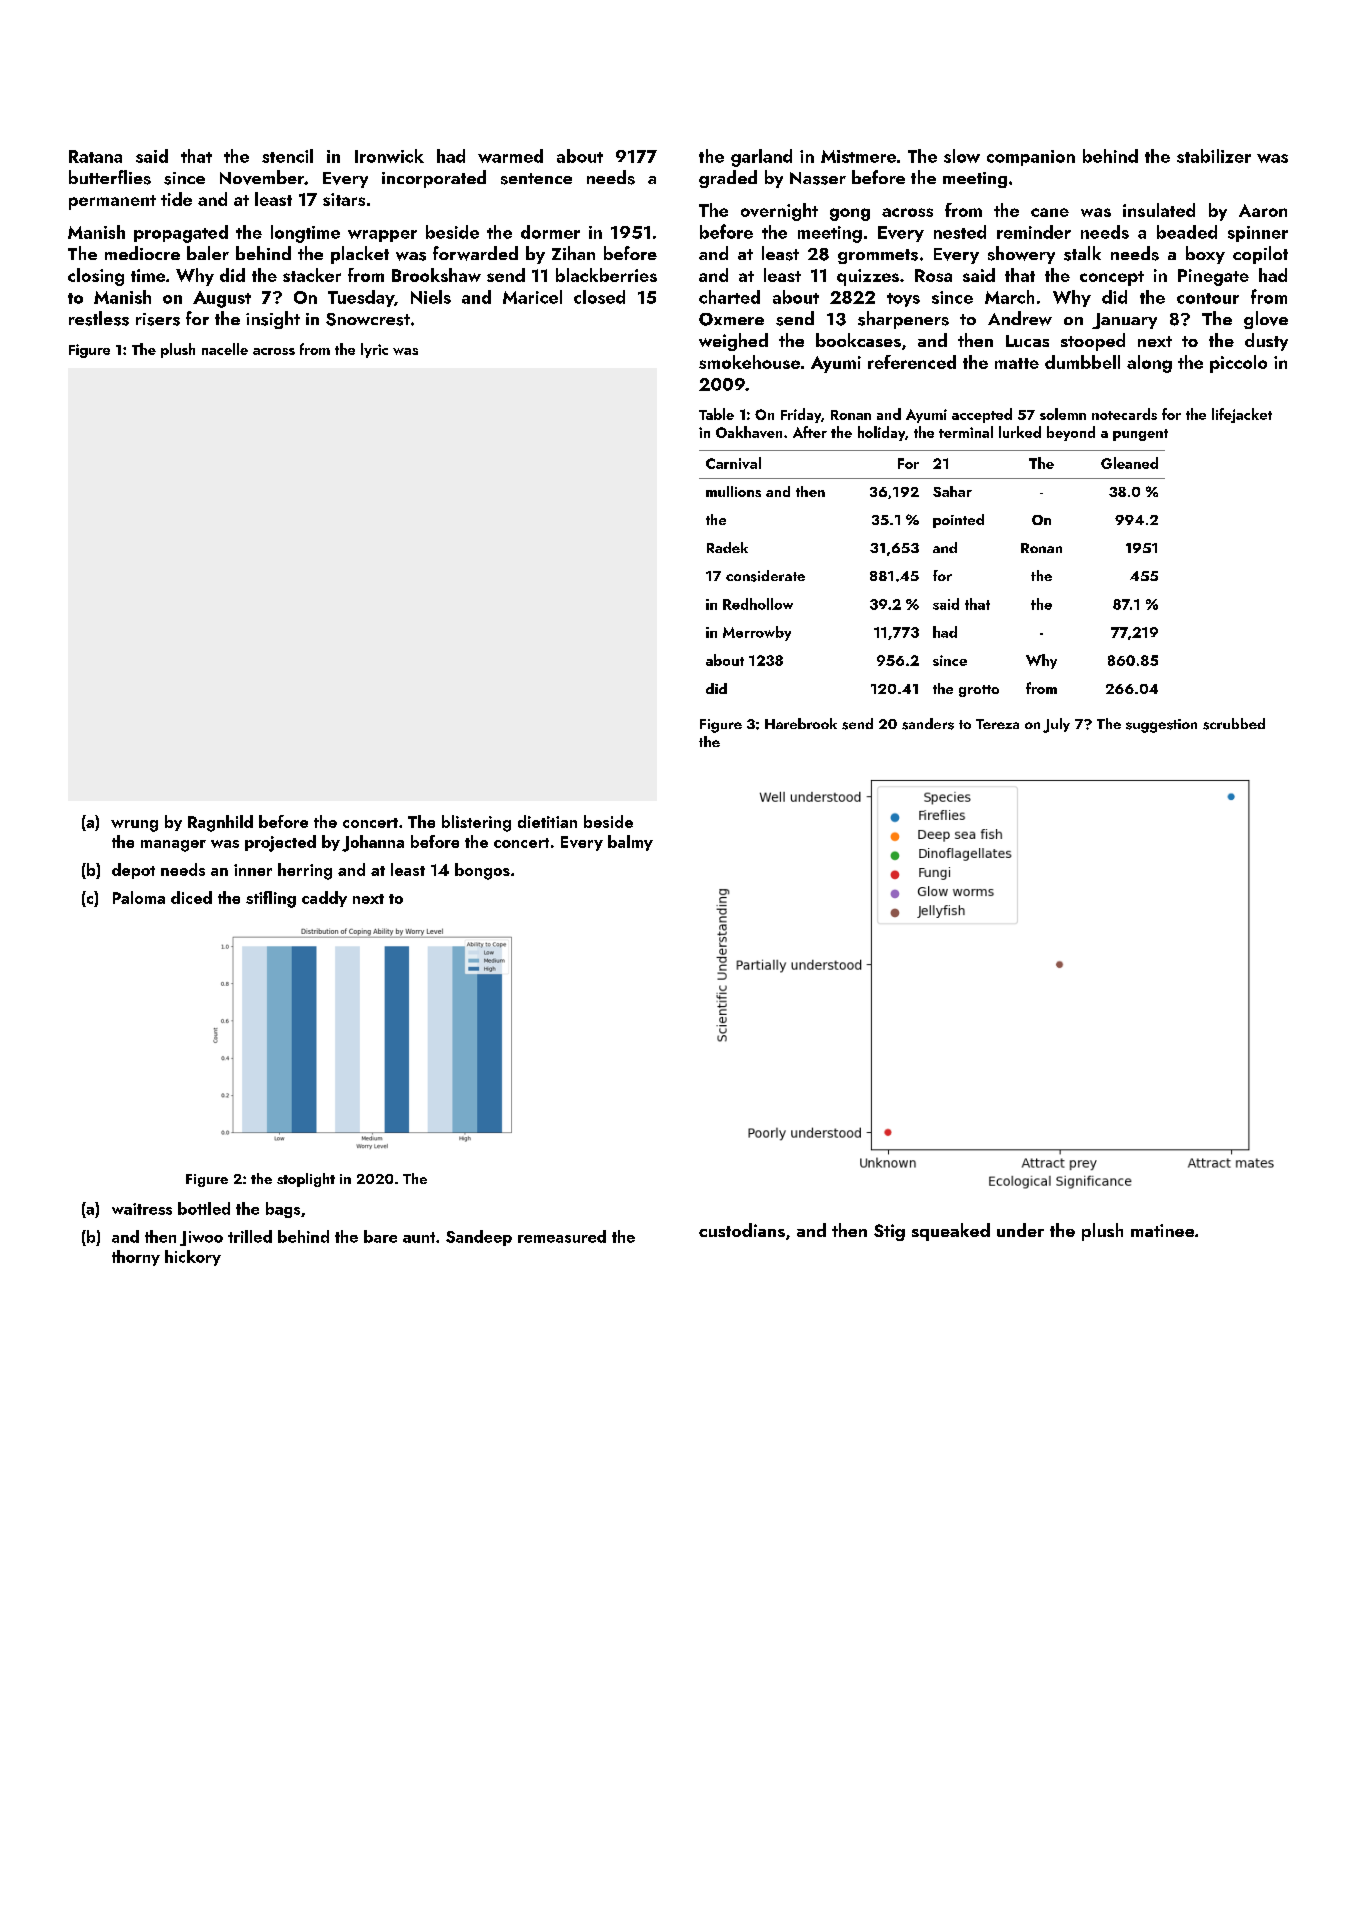  I want to click on blistering, so click(476, 823).
